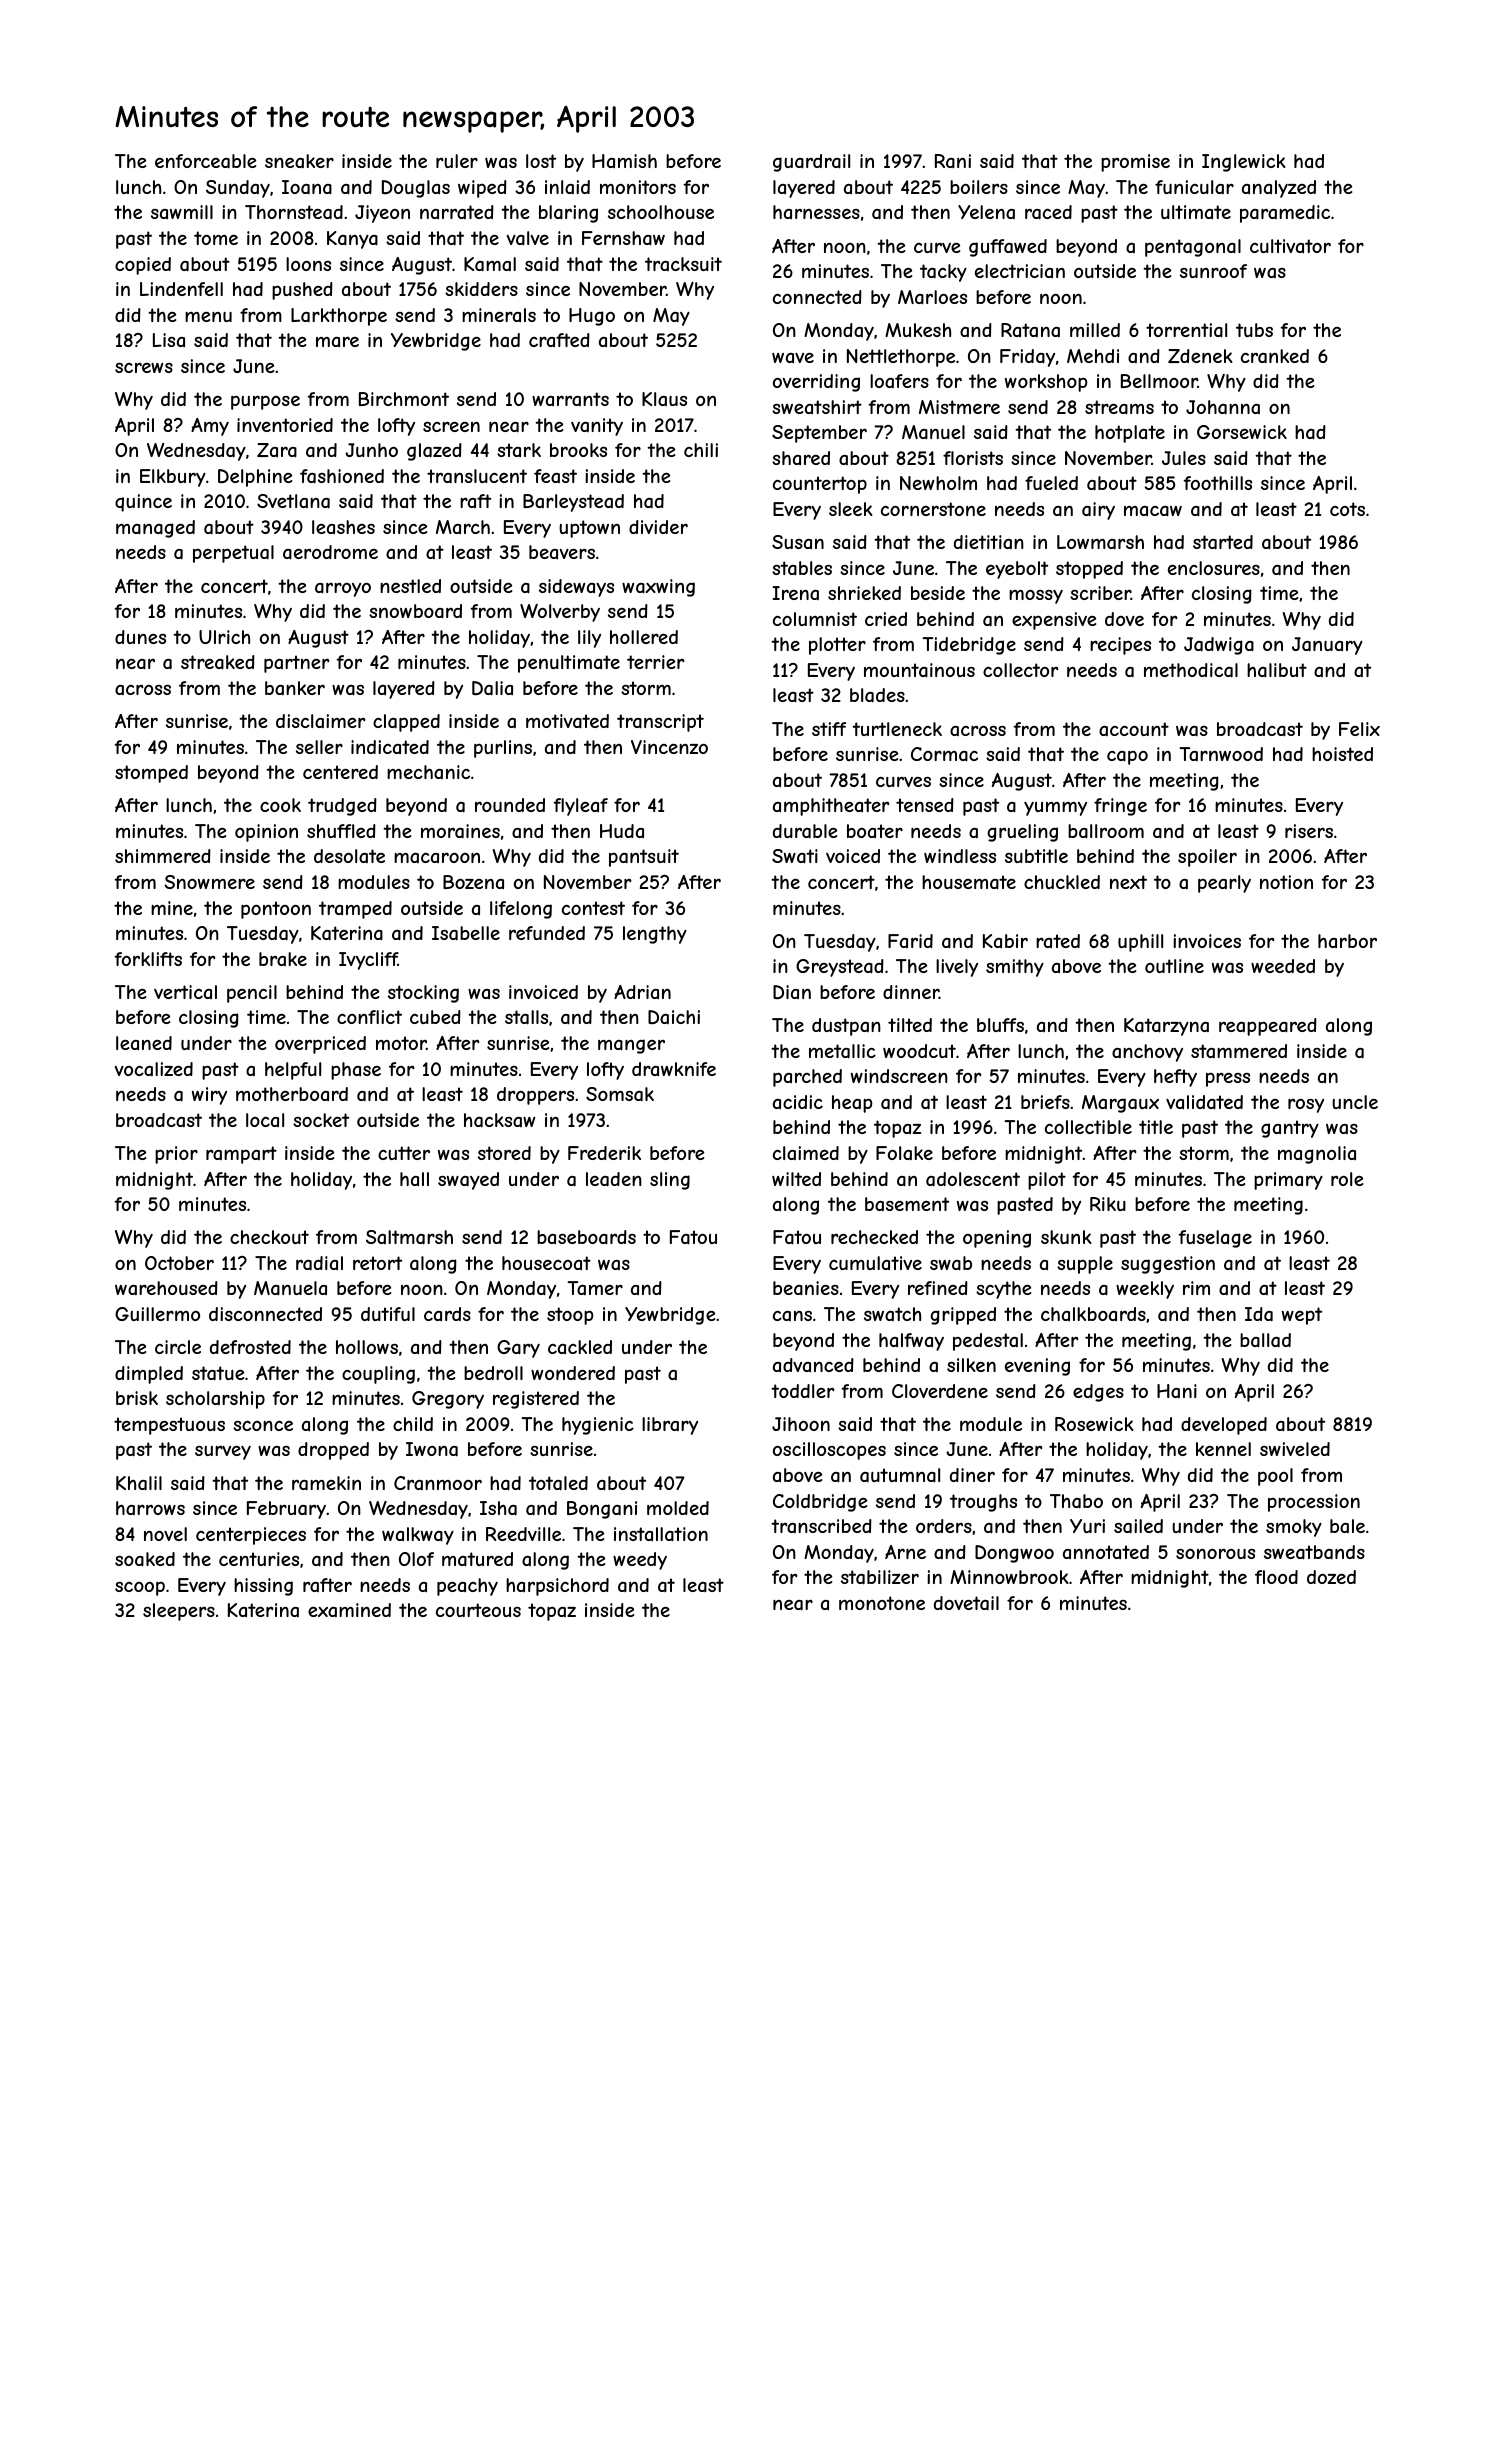 This page has height=2464, width=1496. What do you see at coordinates (831, 807) in the page?
I see `amphitheater` at bounding box center [831, 807].
